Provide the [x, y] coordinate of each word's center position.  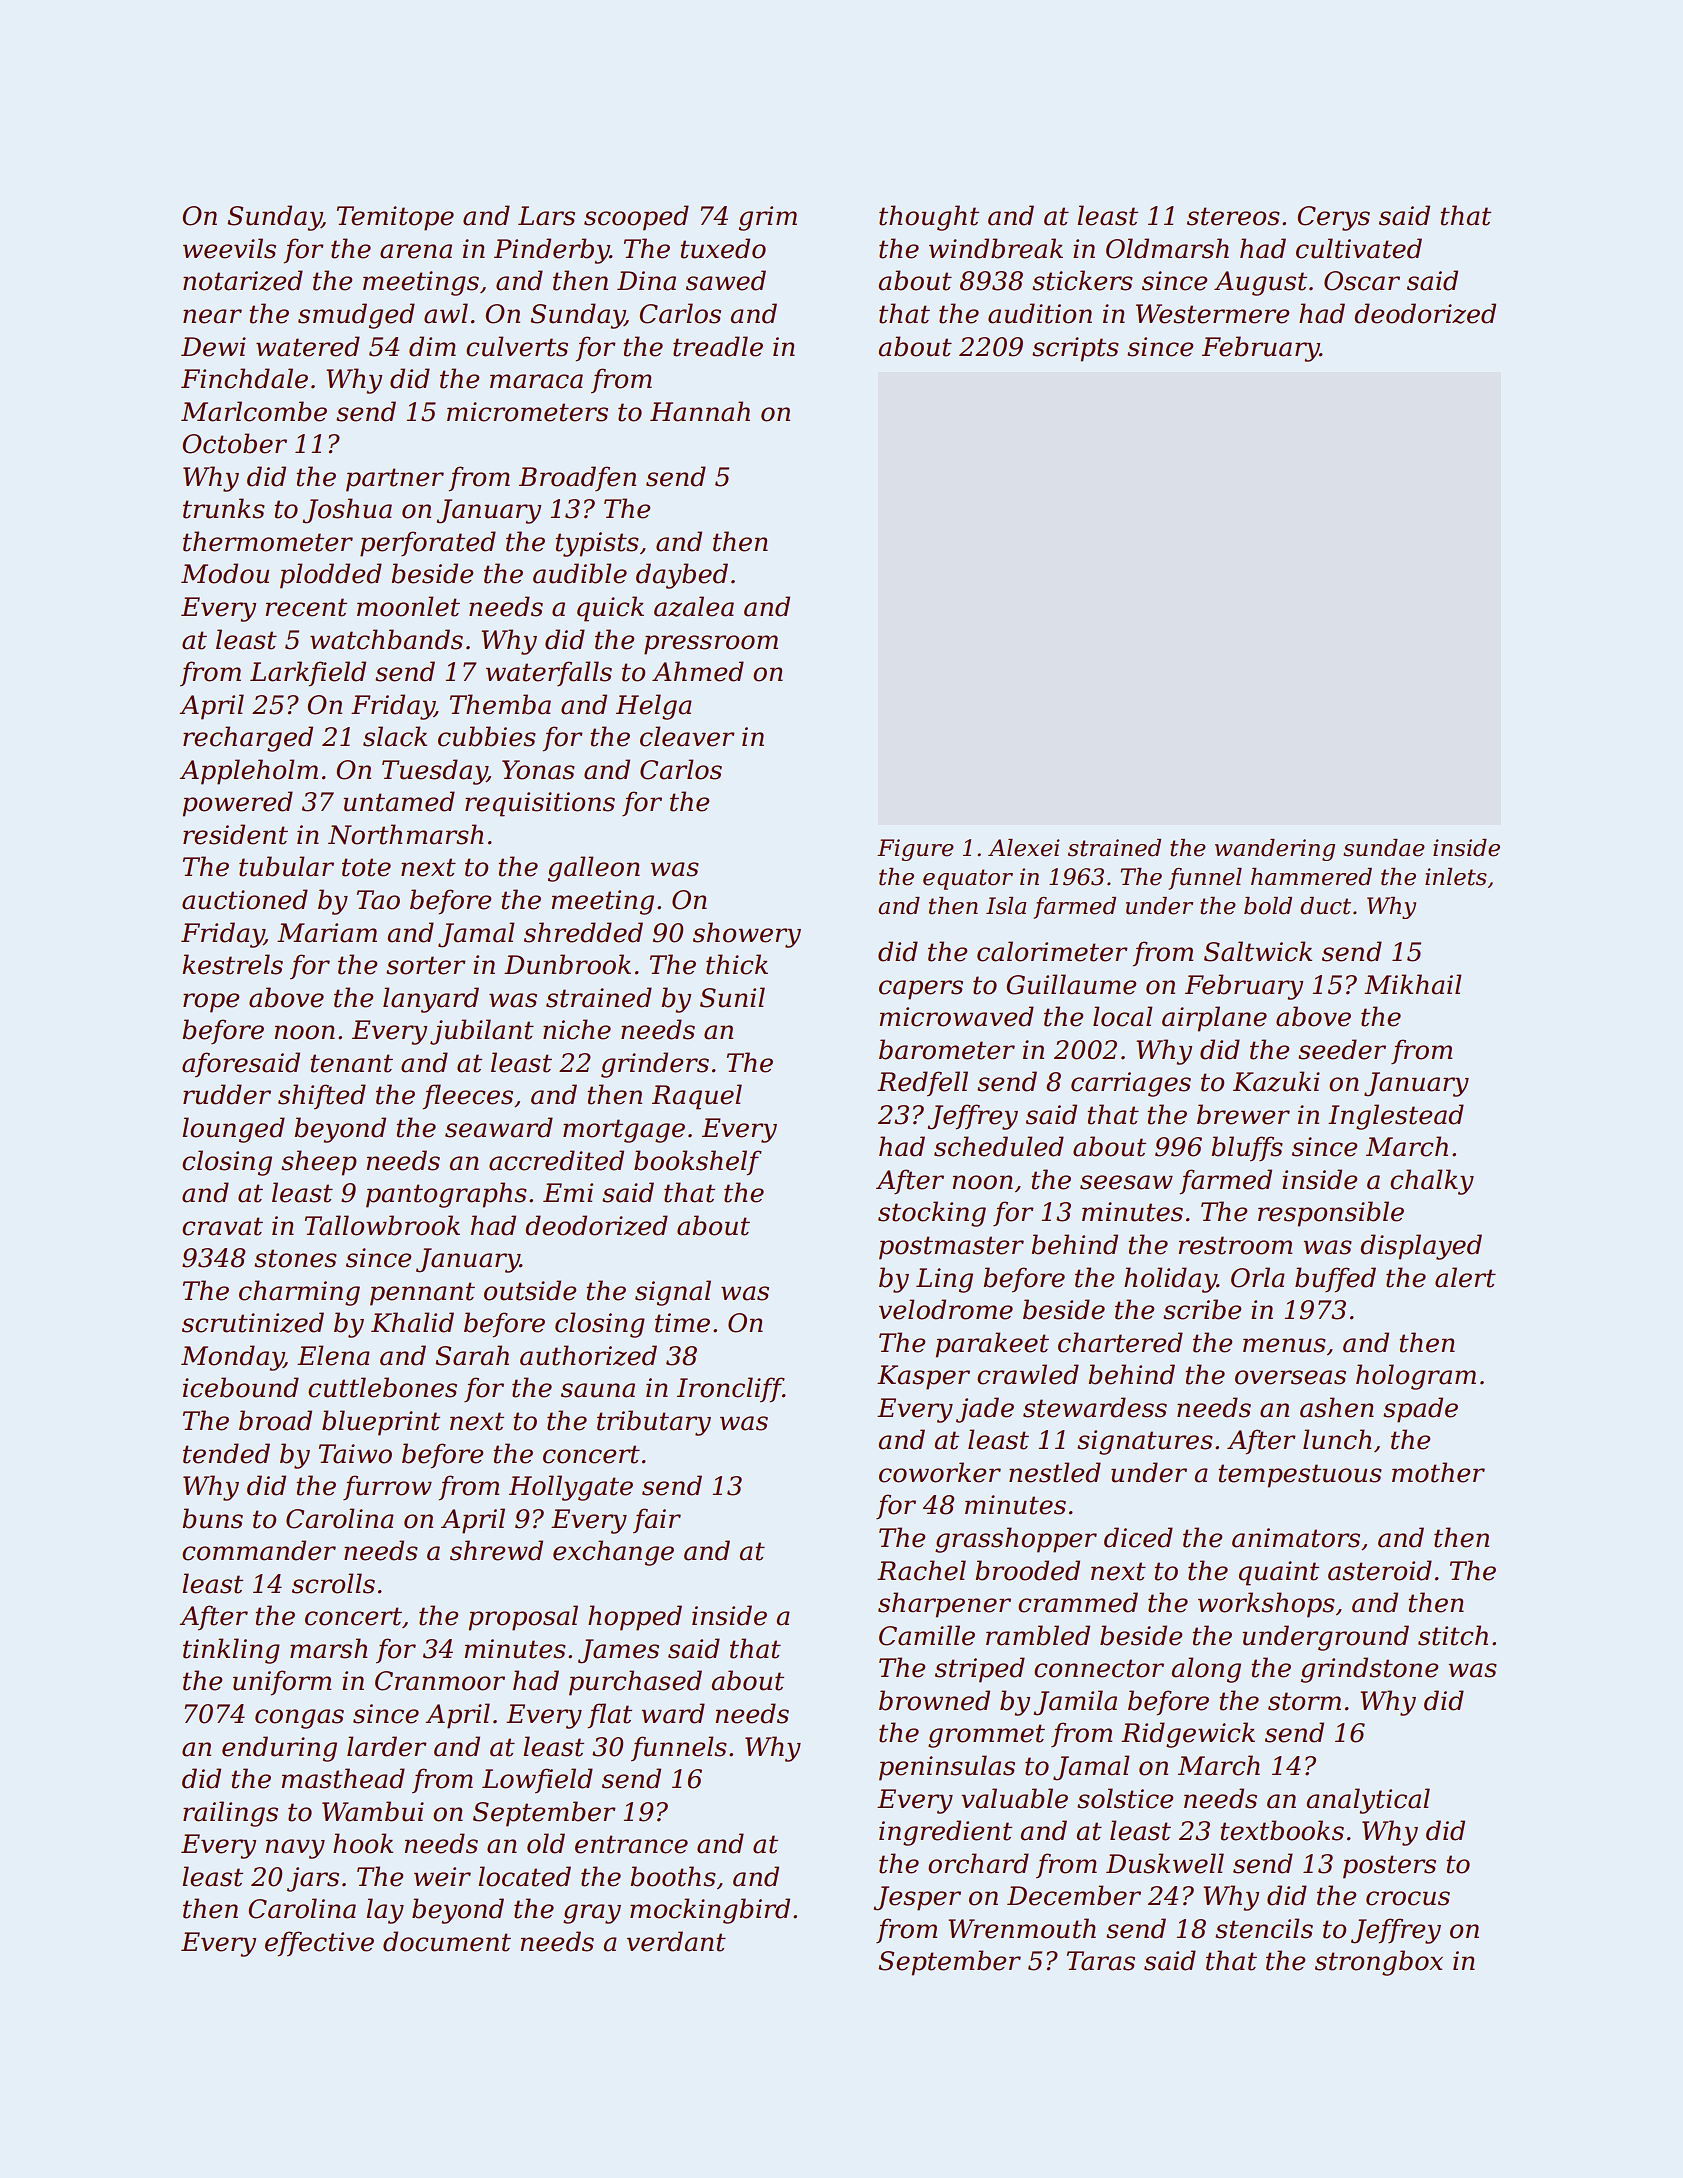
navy [295, 1849]
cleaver [687, 736]
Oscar [1362, 281]
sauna [598, 1390]
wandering [1275, 850]
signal [673, 1293]
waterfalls [549, 673]
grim [768, 218]
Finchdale [244, 378]
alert [1465, 1277]
